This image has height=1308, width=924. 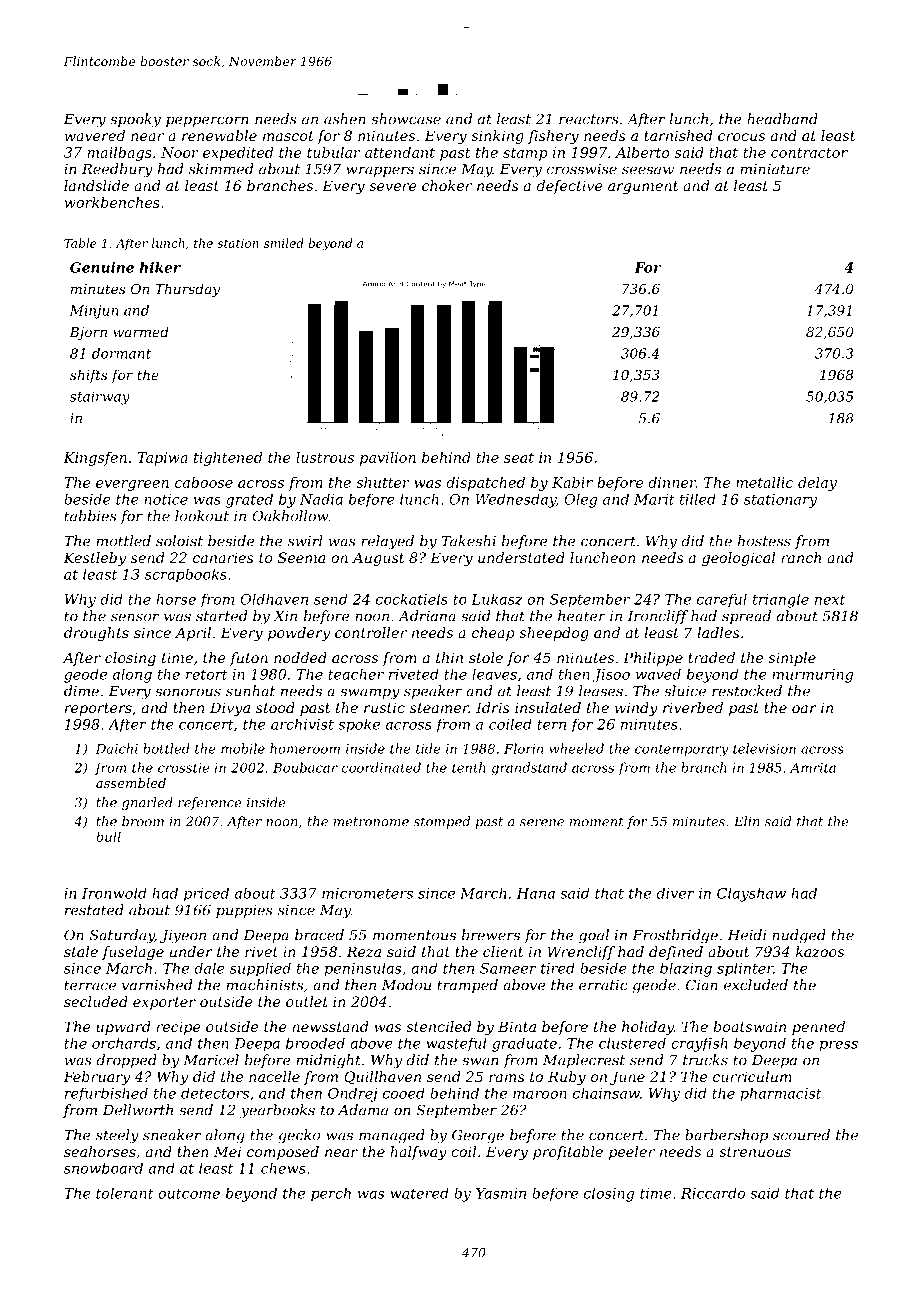 I want to click on Riccardo, so click(x=713, y=1193).
